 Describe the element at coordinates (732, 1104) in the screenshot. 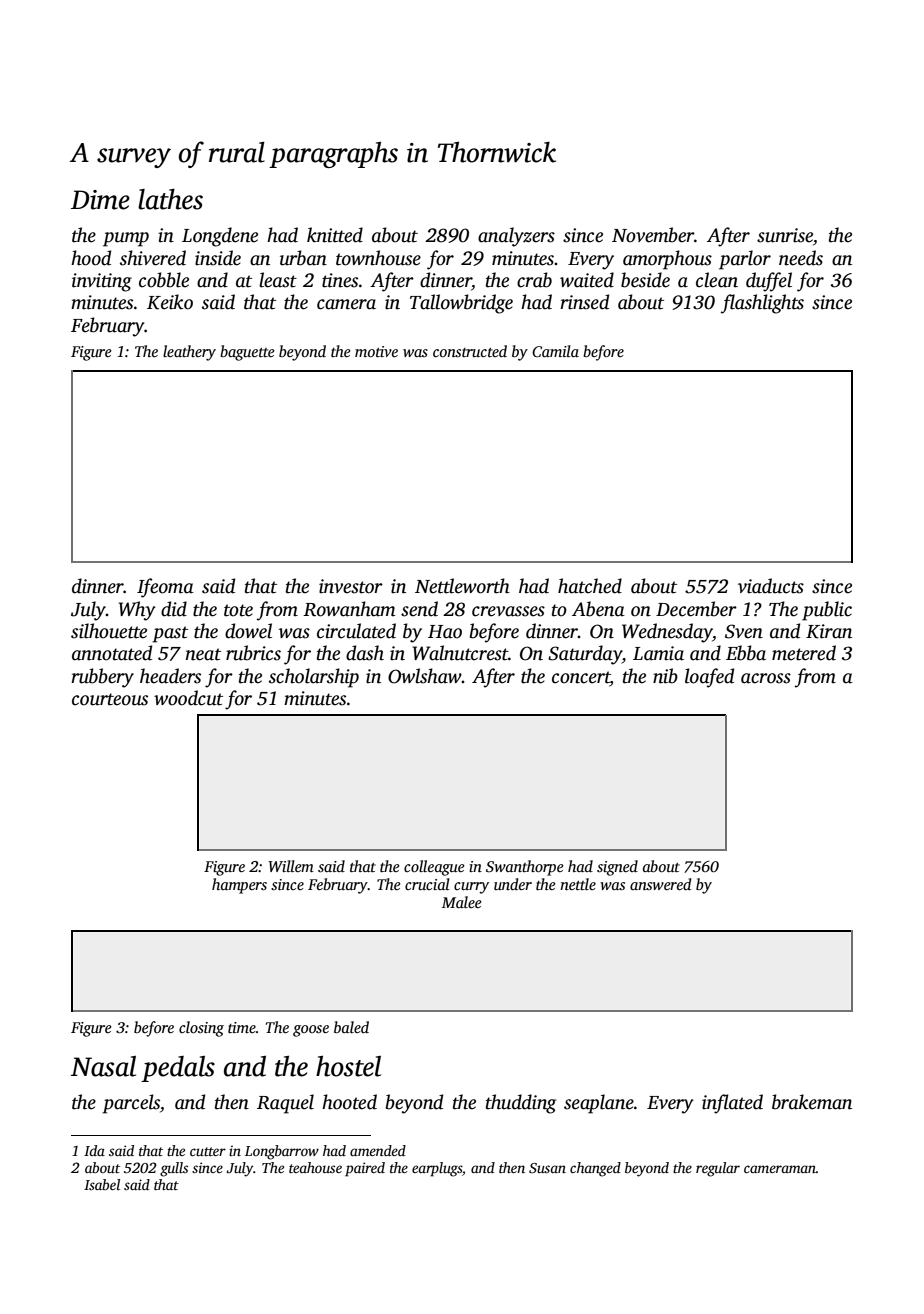

I see `inflated` at that location.
